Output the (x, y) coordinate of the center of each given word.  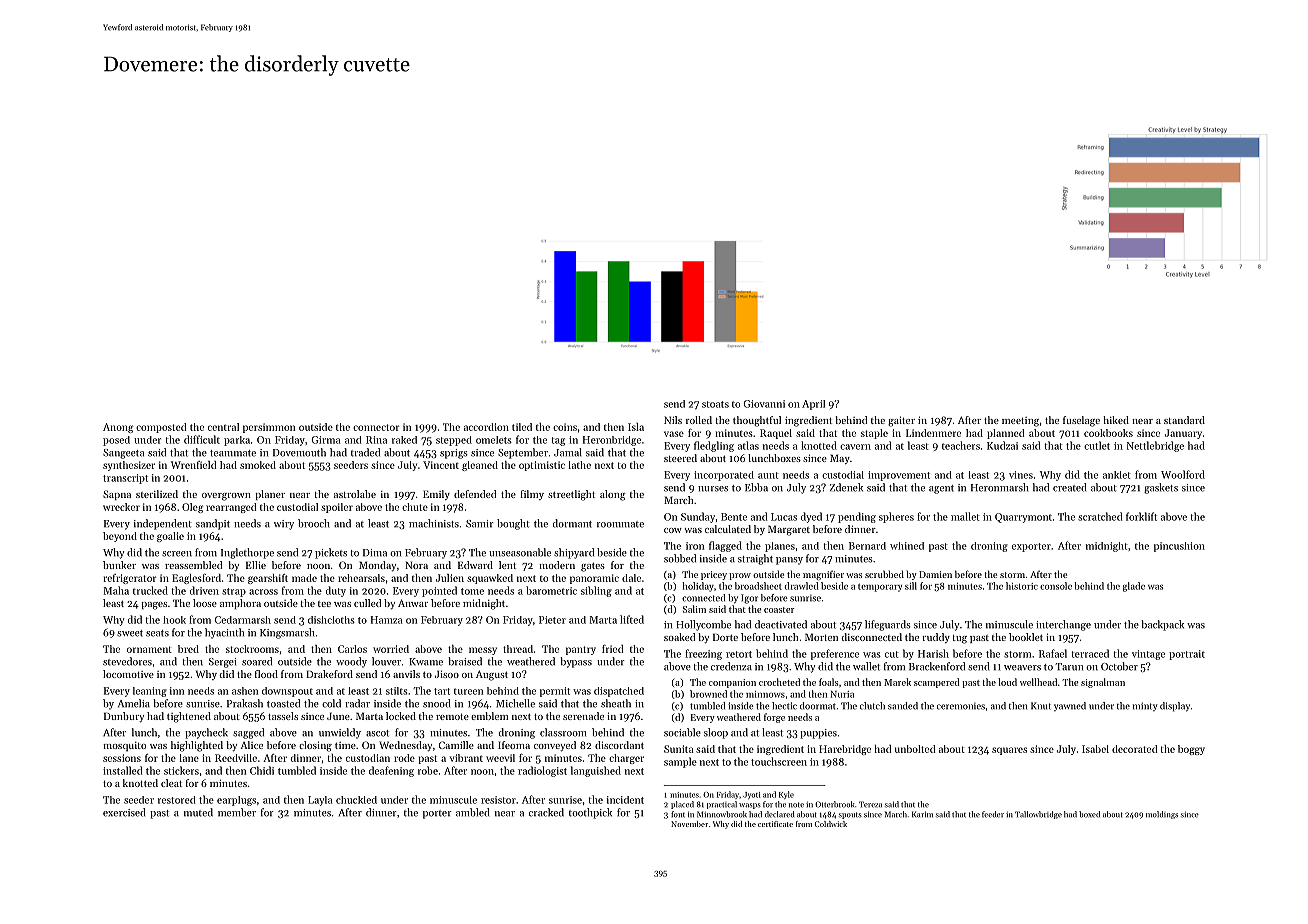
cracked (546, 812)
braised (465, 661)
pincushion (1179, 547)
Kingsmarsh (287, 633)
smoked (258, 465)
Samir (480, 524)
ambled (473, 812)
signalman (1103, 683)
